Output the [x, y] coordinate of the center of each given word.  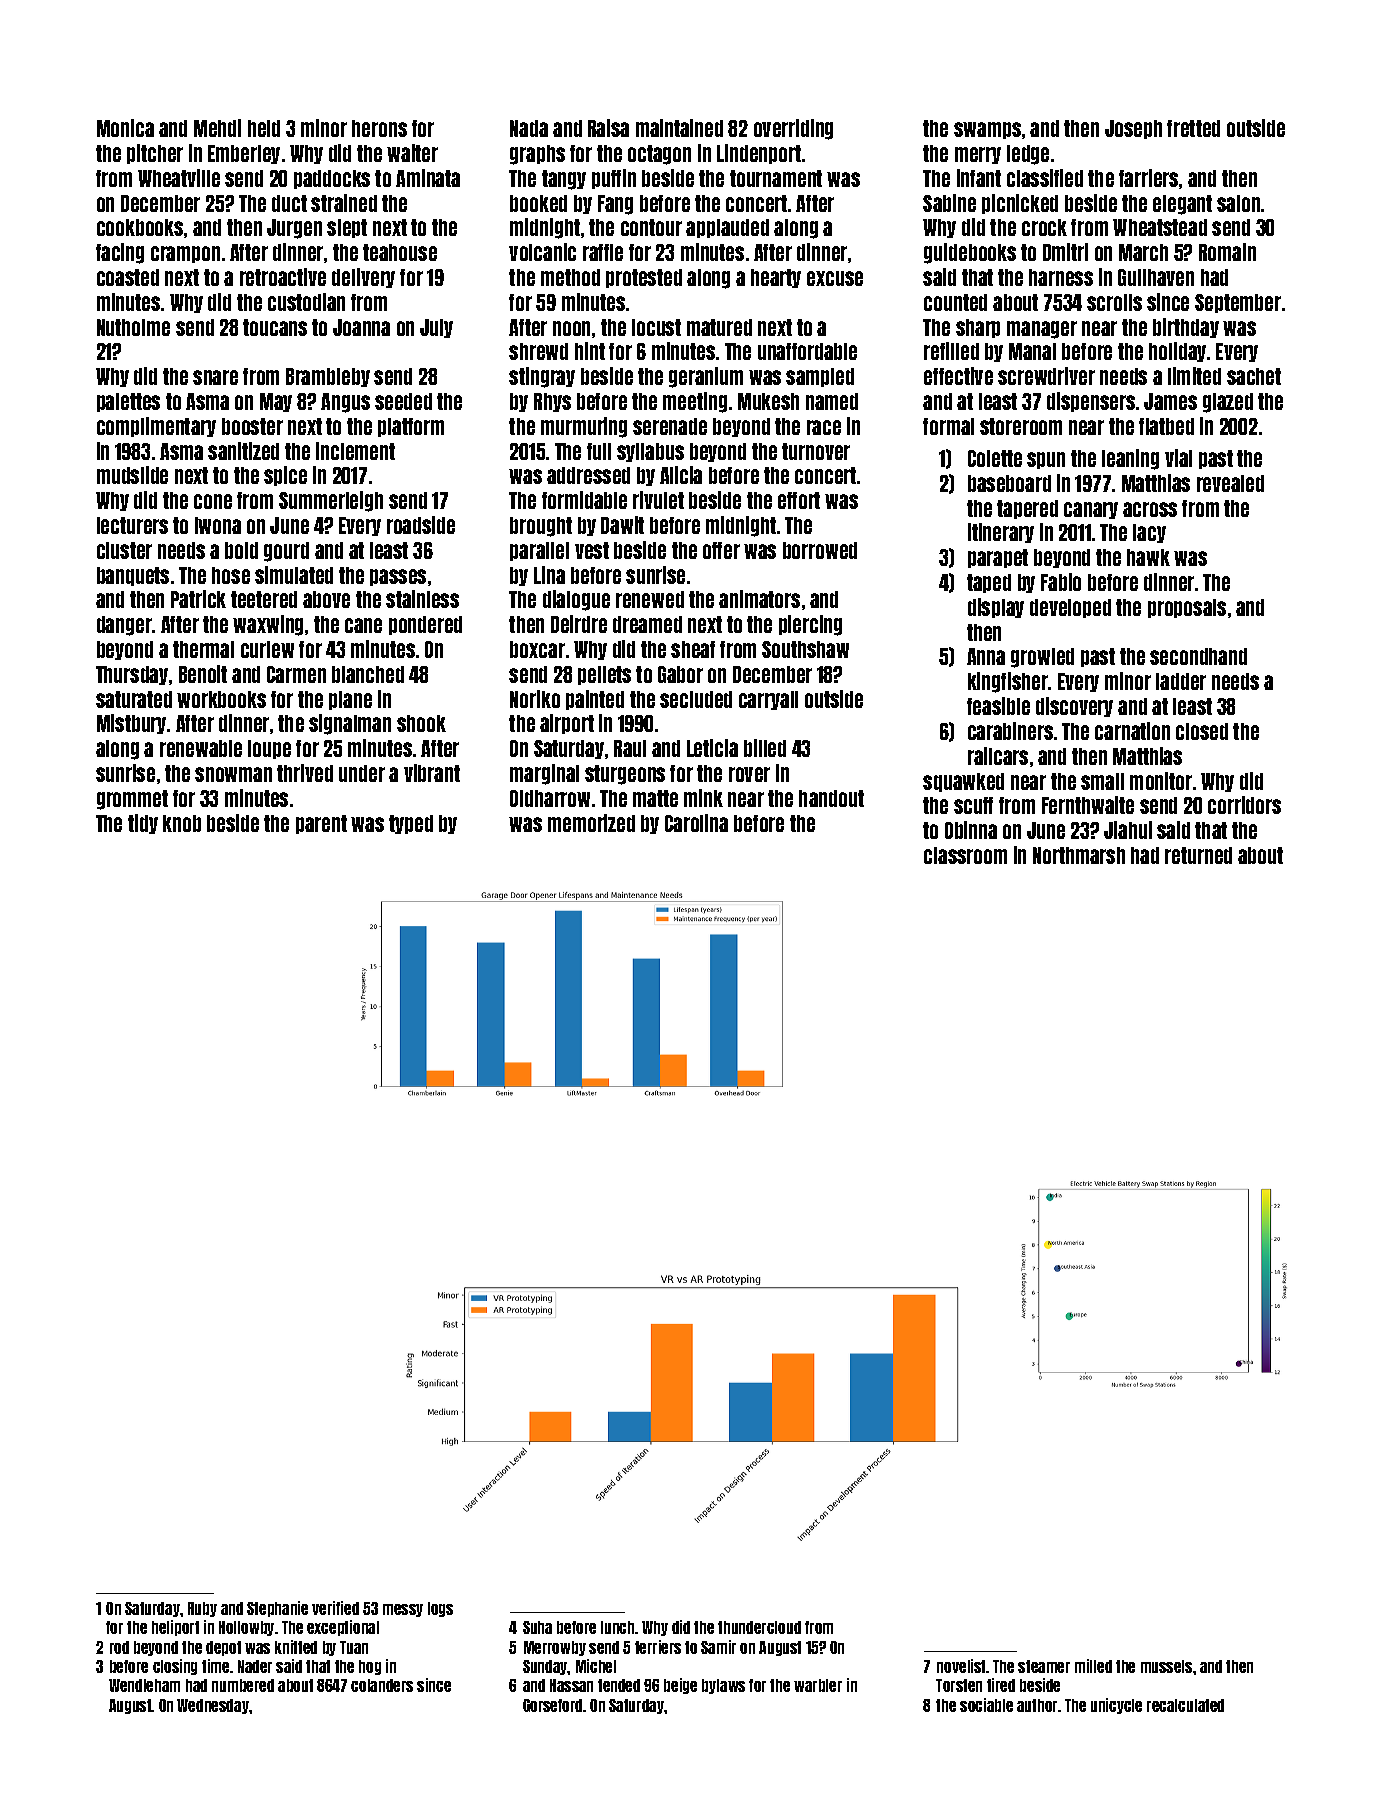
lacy [1149, 533]
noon [571, 328]
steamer [1044, 1666]
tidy [143, 824]
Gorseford [553, 1705]
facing [120, 253]
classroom [965, 855]
